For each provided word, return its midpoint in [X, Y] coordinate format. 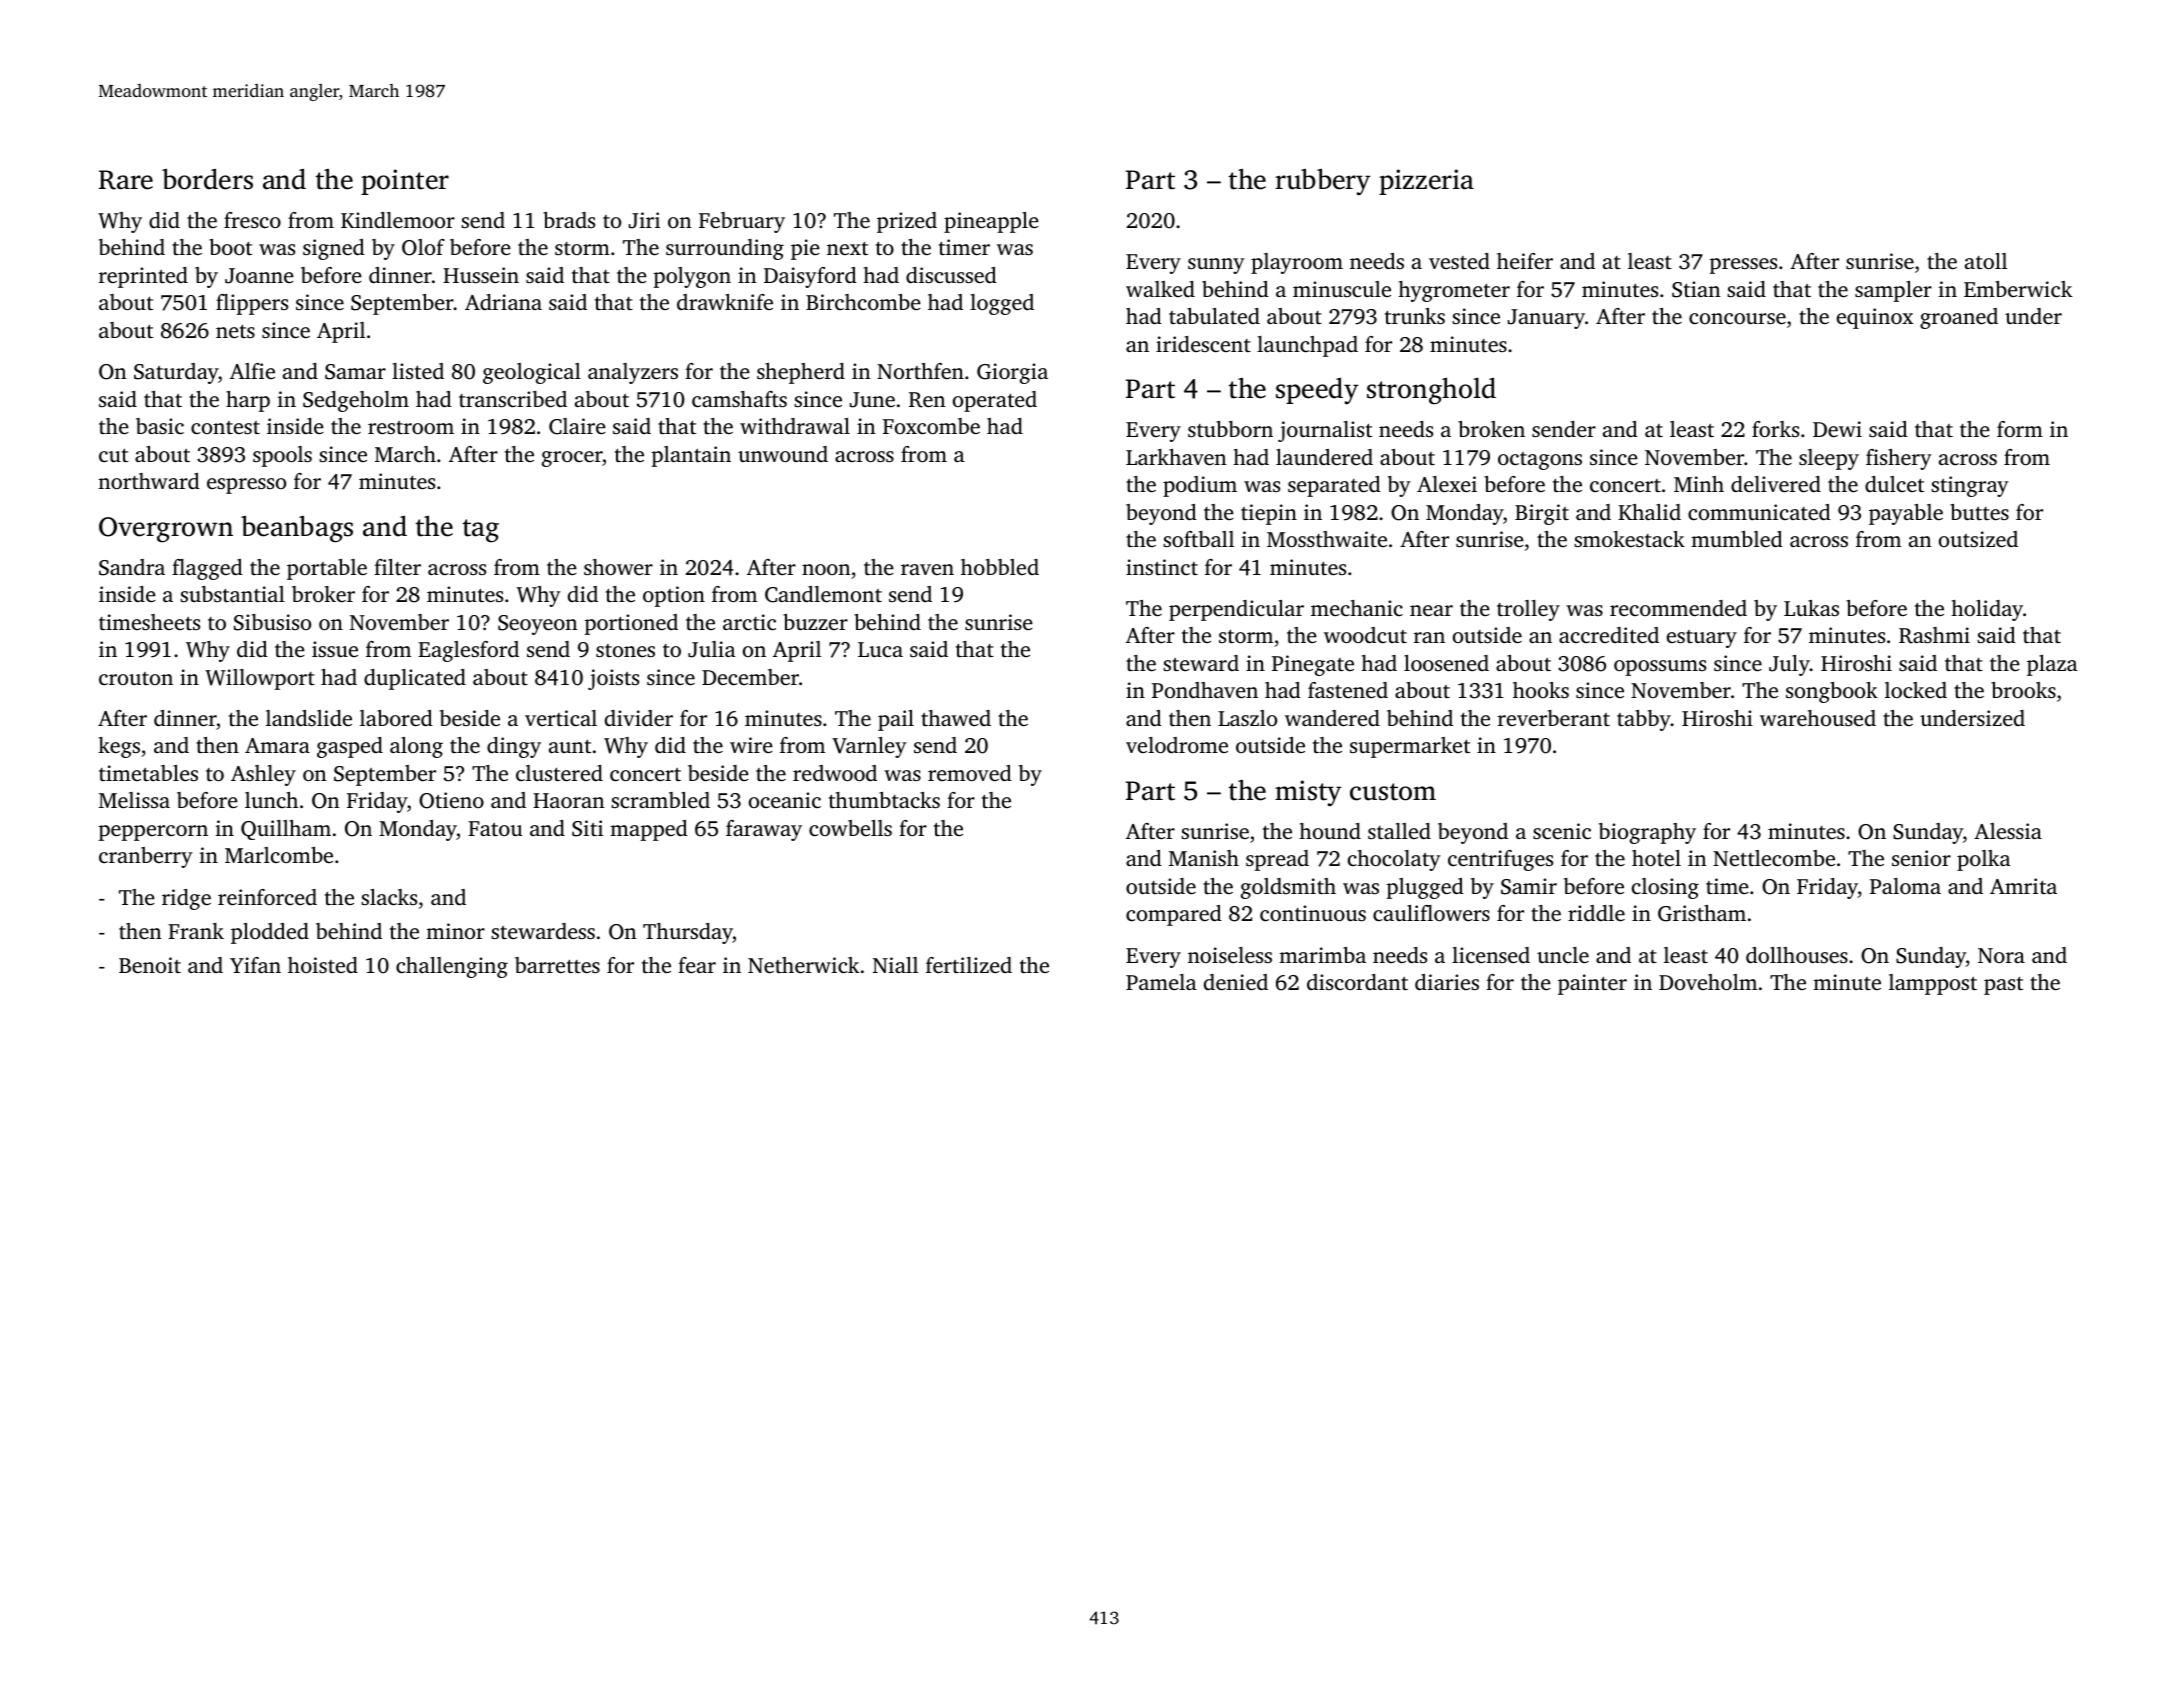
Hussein [481, 275]
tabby [1644, 720]
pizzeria [1426, 182]
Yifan [255, 965]
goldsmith [1288, 888]
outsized [1978, 539]
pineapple [991, 222]
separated [1334, 486]
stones [625, 650]
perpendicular [1236, 610]
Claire [577, 426]
